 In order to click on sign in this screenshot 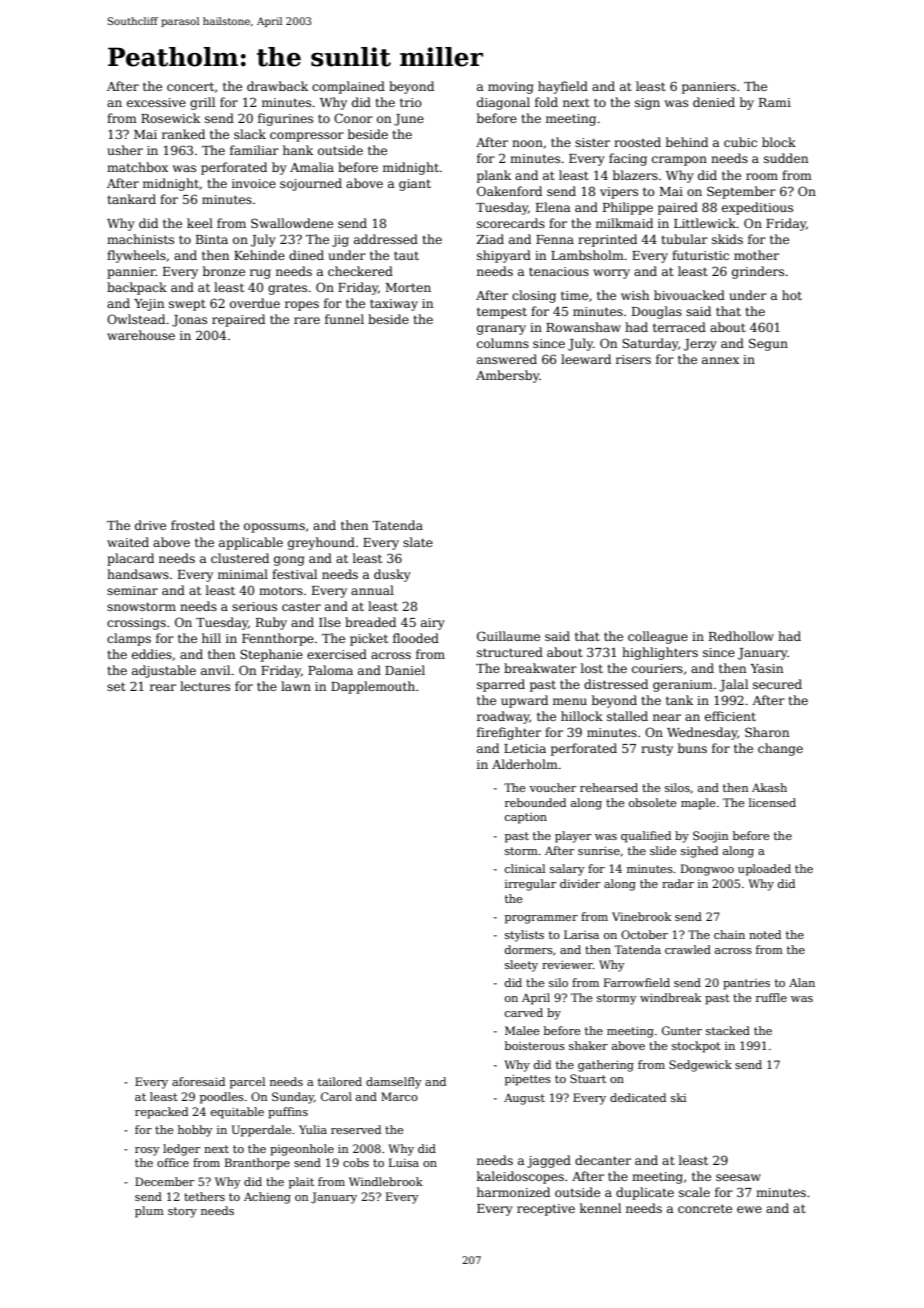, I will do `click(647, 104)`.
